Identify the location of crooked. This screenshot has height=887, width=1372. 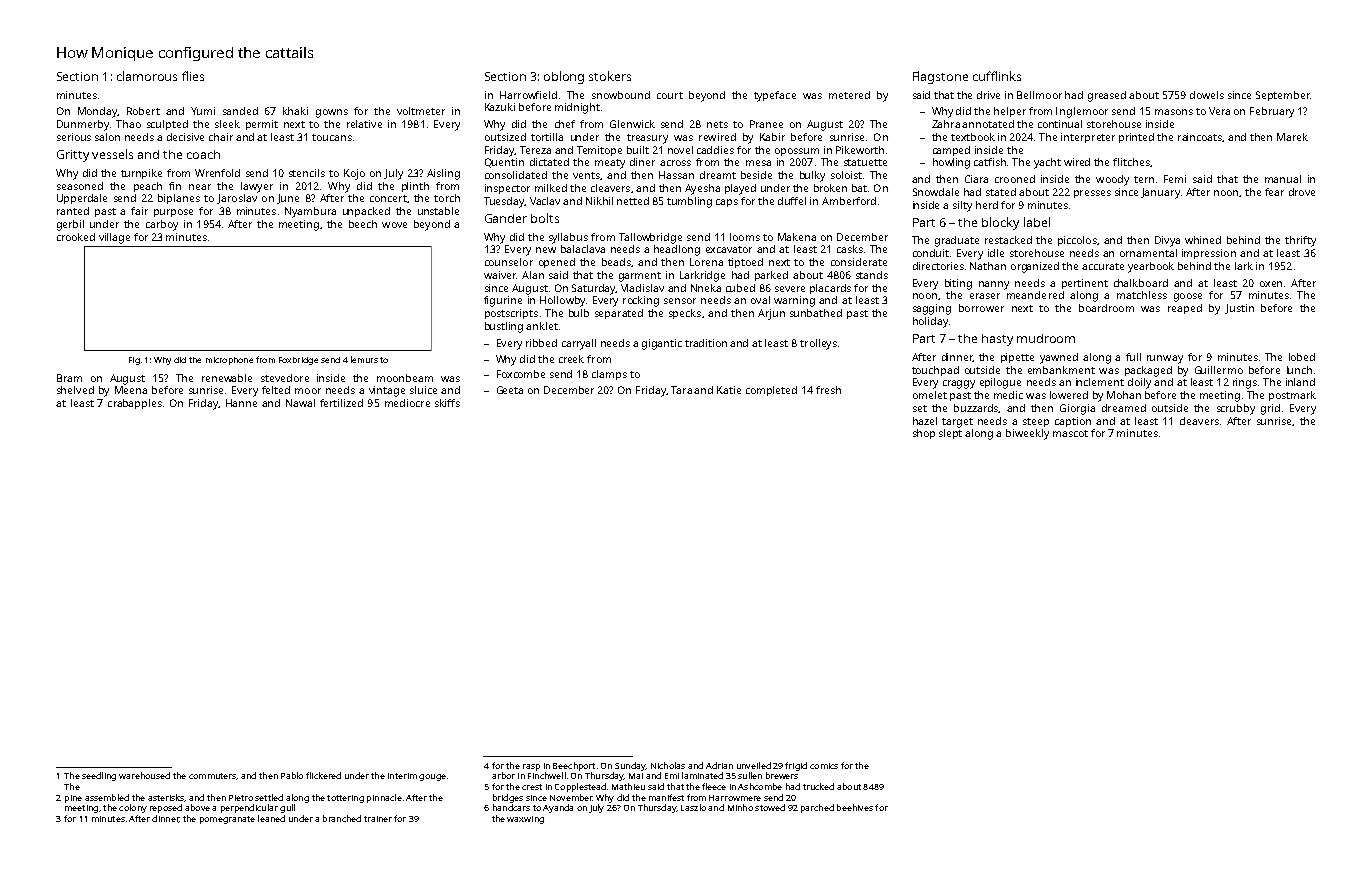
(76, 237).
